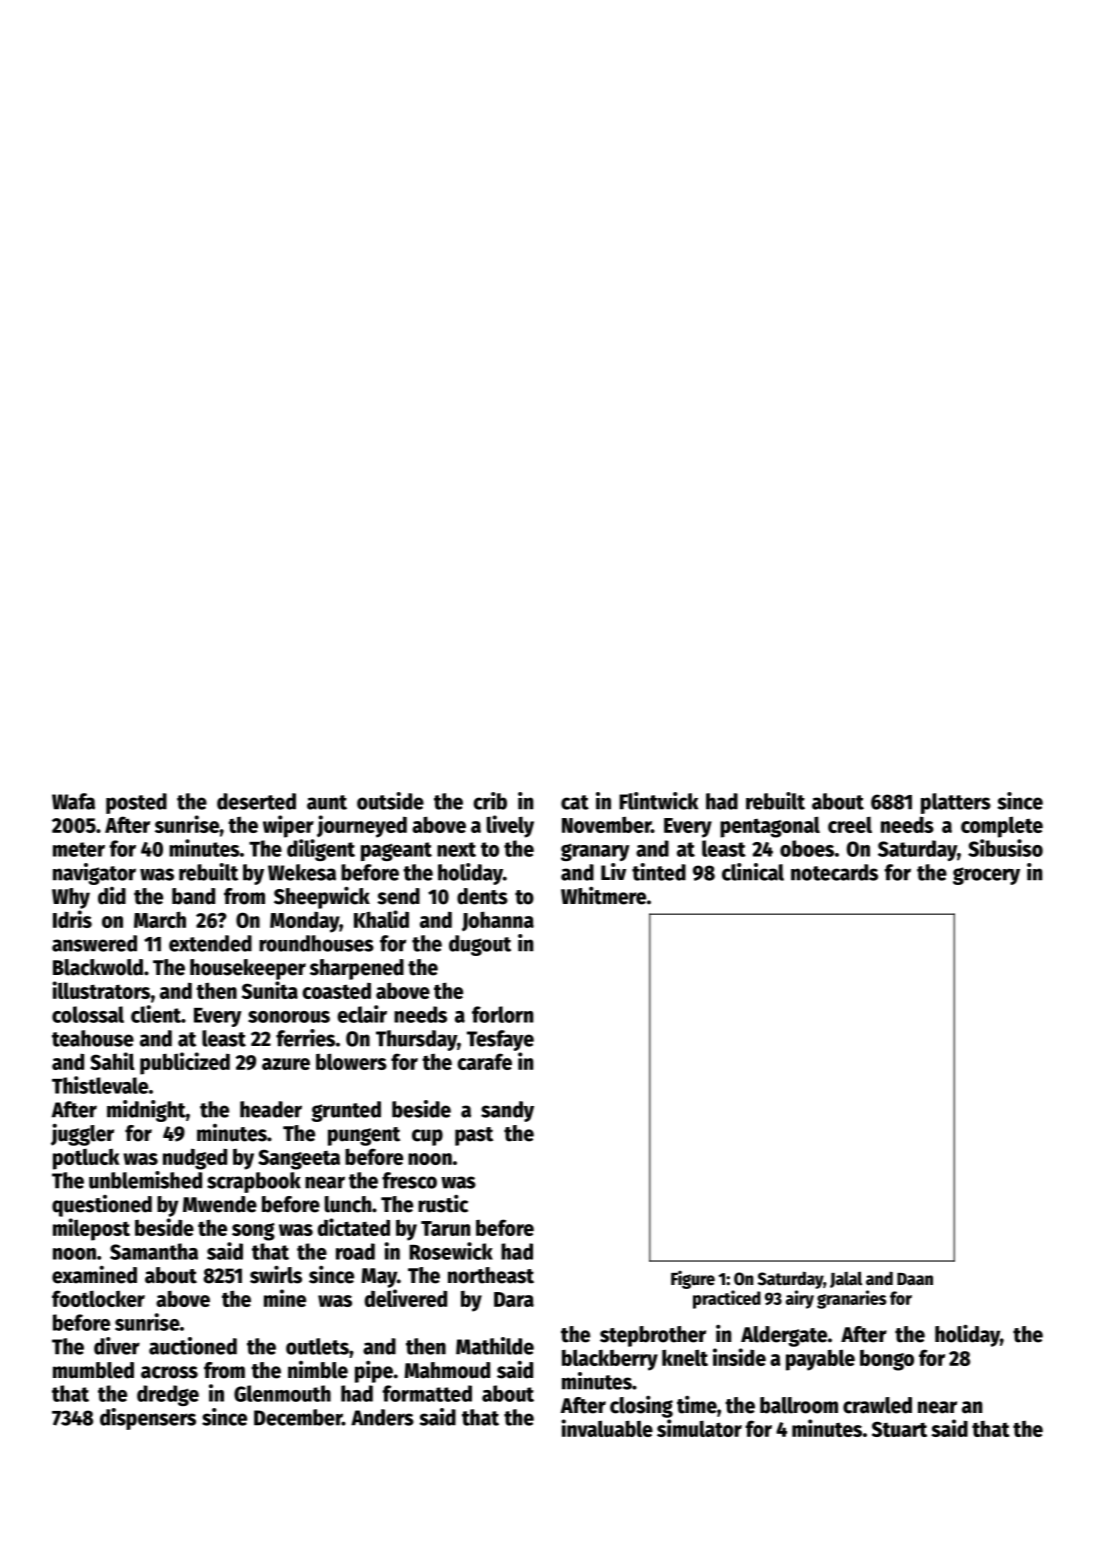 Image resolution: width=1095 pixels, height=1549 pixels. Describe the element at coordinates (653, 1336) in the page. I see `stepbrother` at that location.
